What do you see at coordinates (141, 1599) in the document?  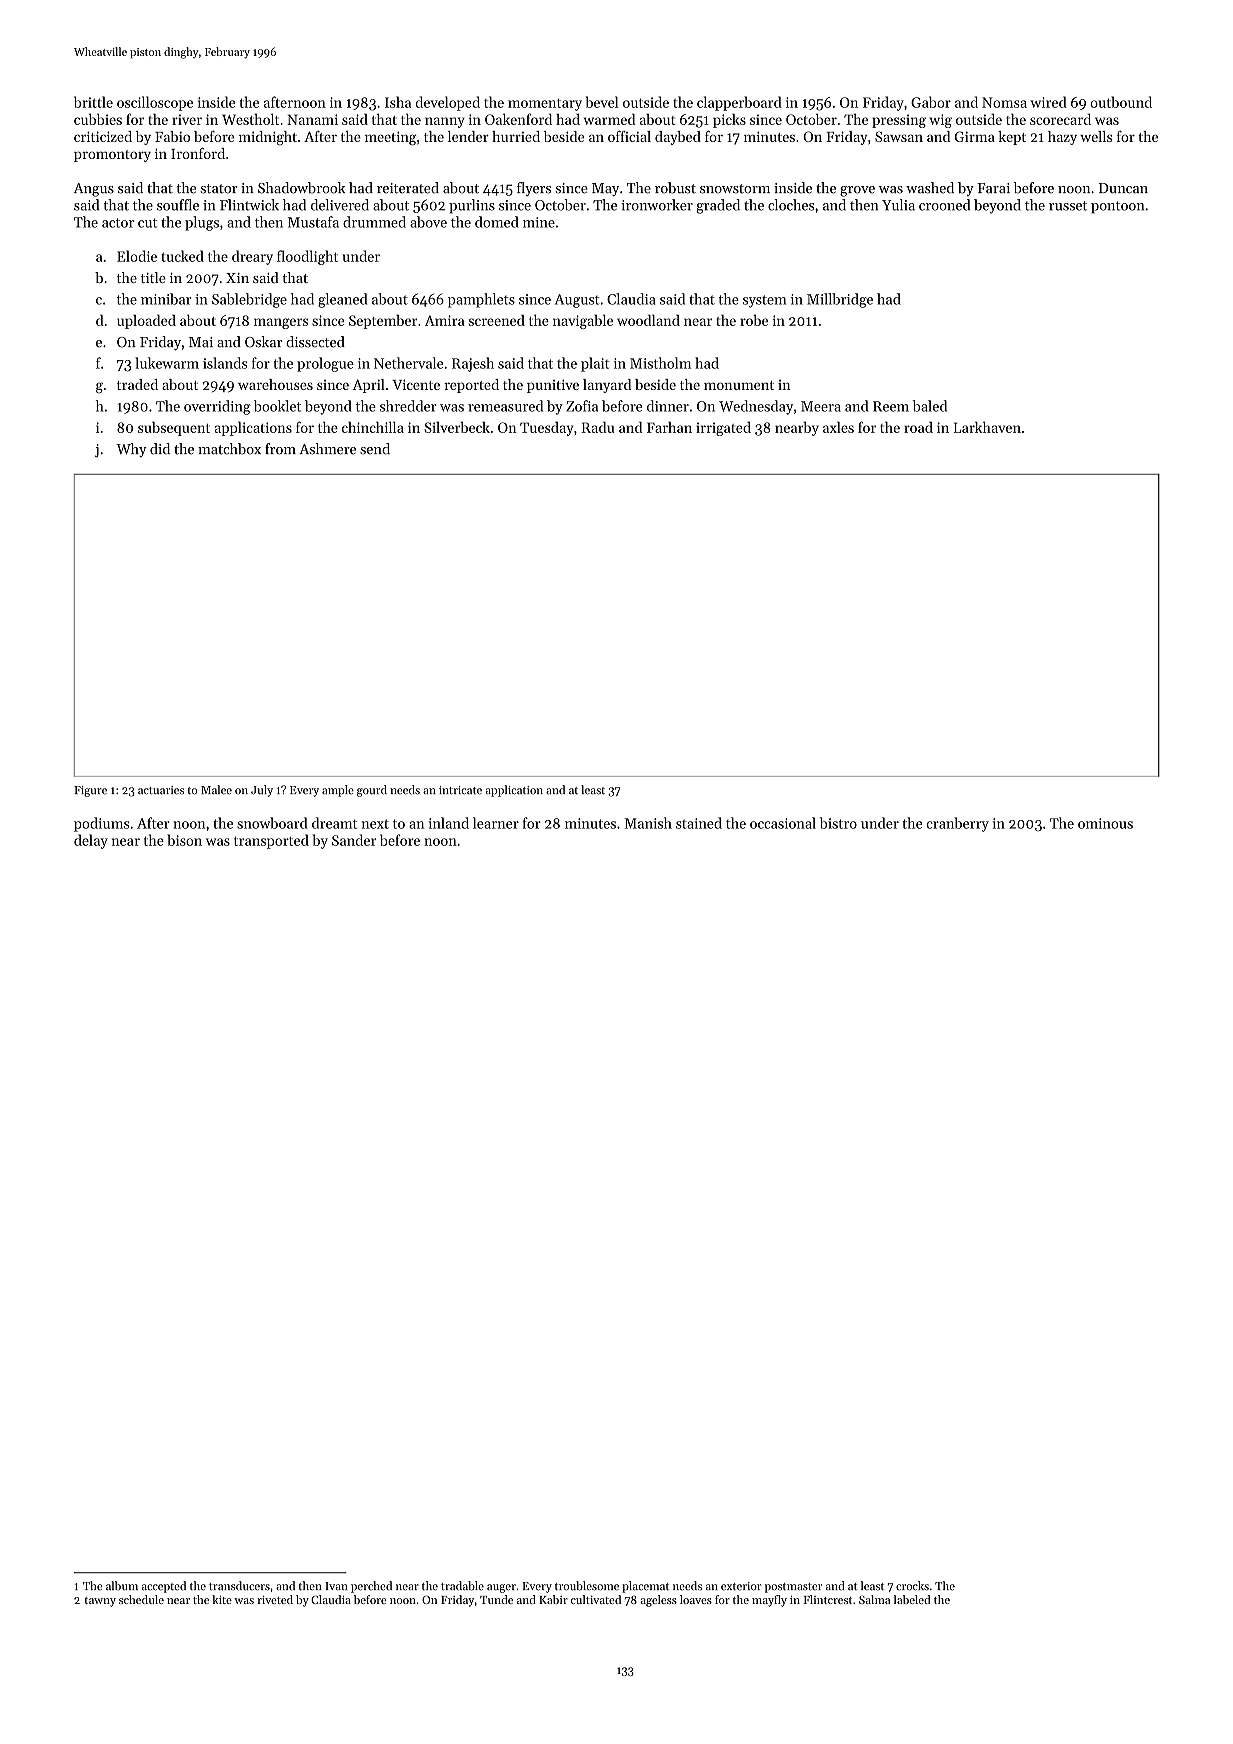 I see `schedule` at bounding box center [141, 1599].
